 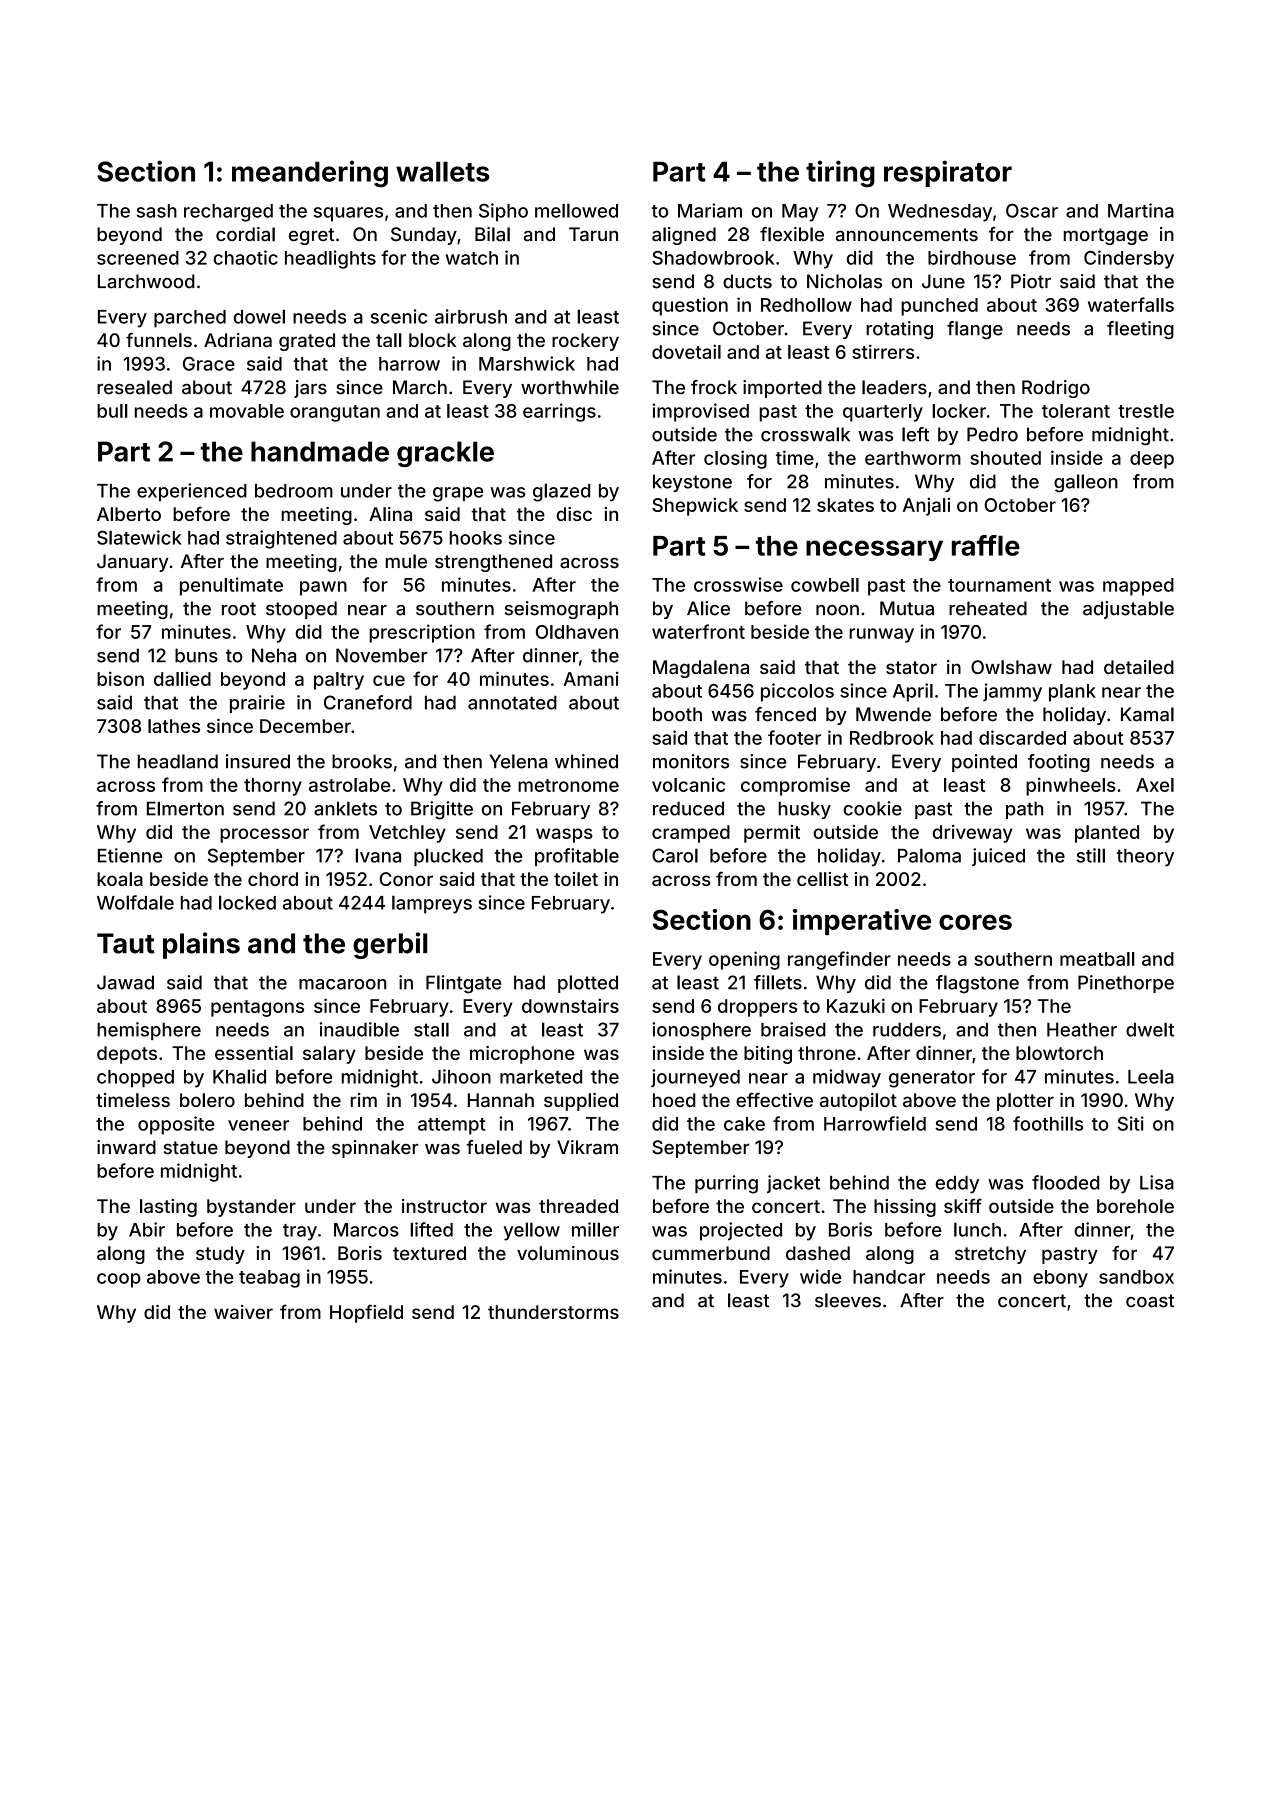 I want to click on sash, so click(x=157, y=211).
